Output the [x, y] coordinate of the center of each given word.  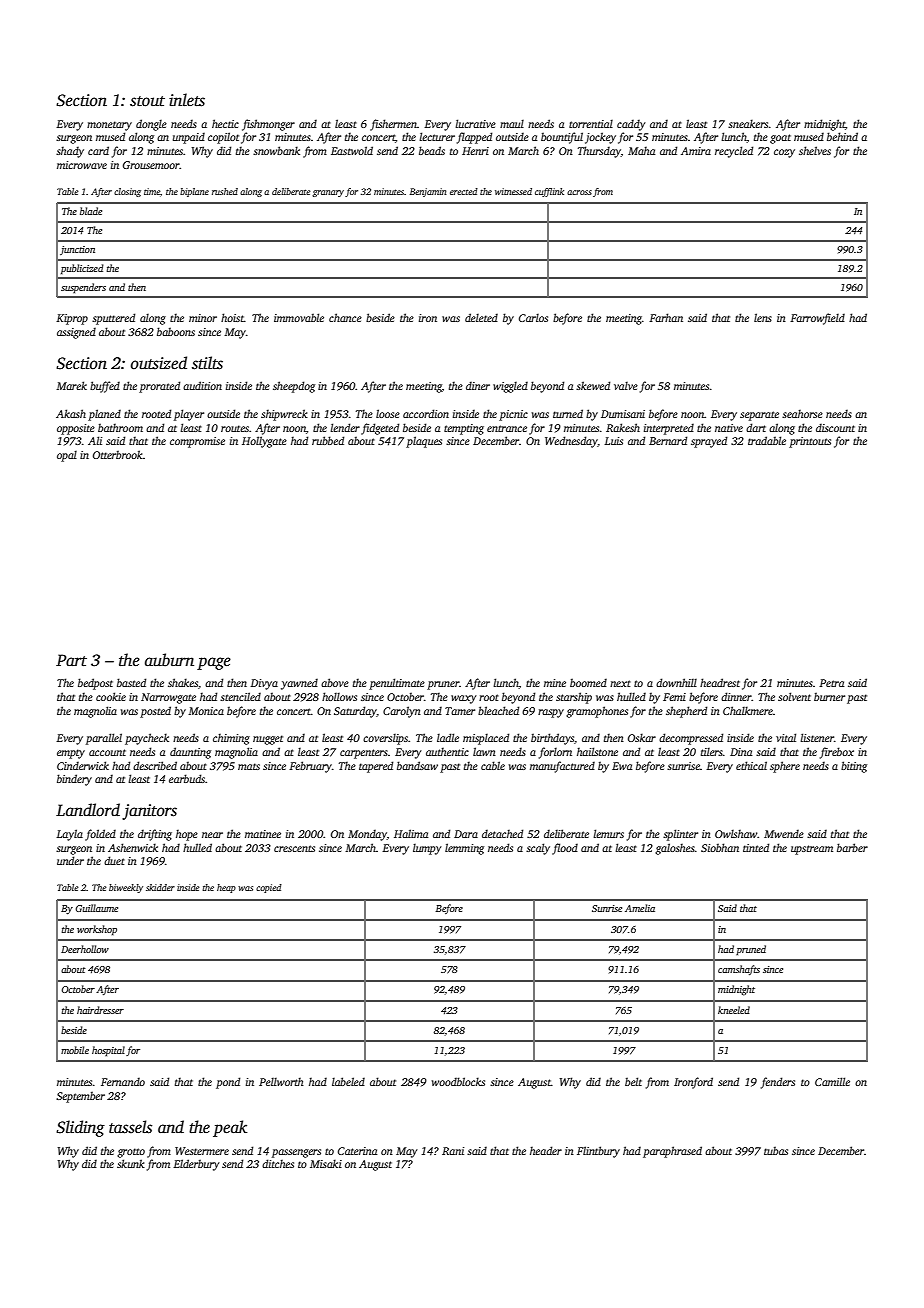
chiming [231, 739]
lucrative [475, 123]
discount [835, 427]
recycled [734, 152]
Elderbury [196, 1165]
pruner [443, 685]
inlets [187, 100]
